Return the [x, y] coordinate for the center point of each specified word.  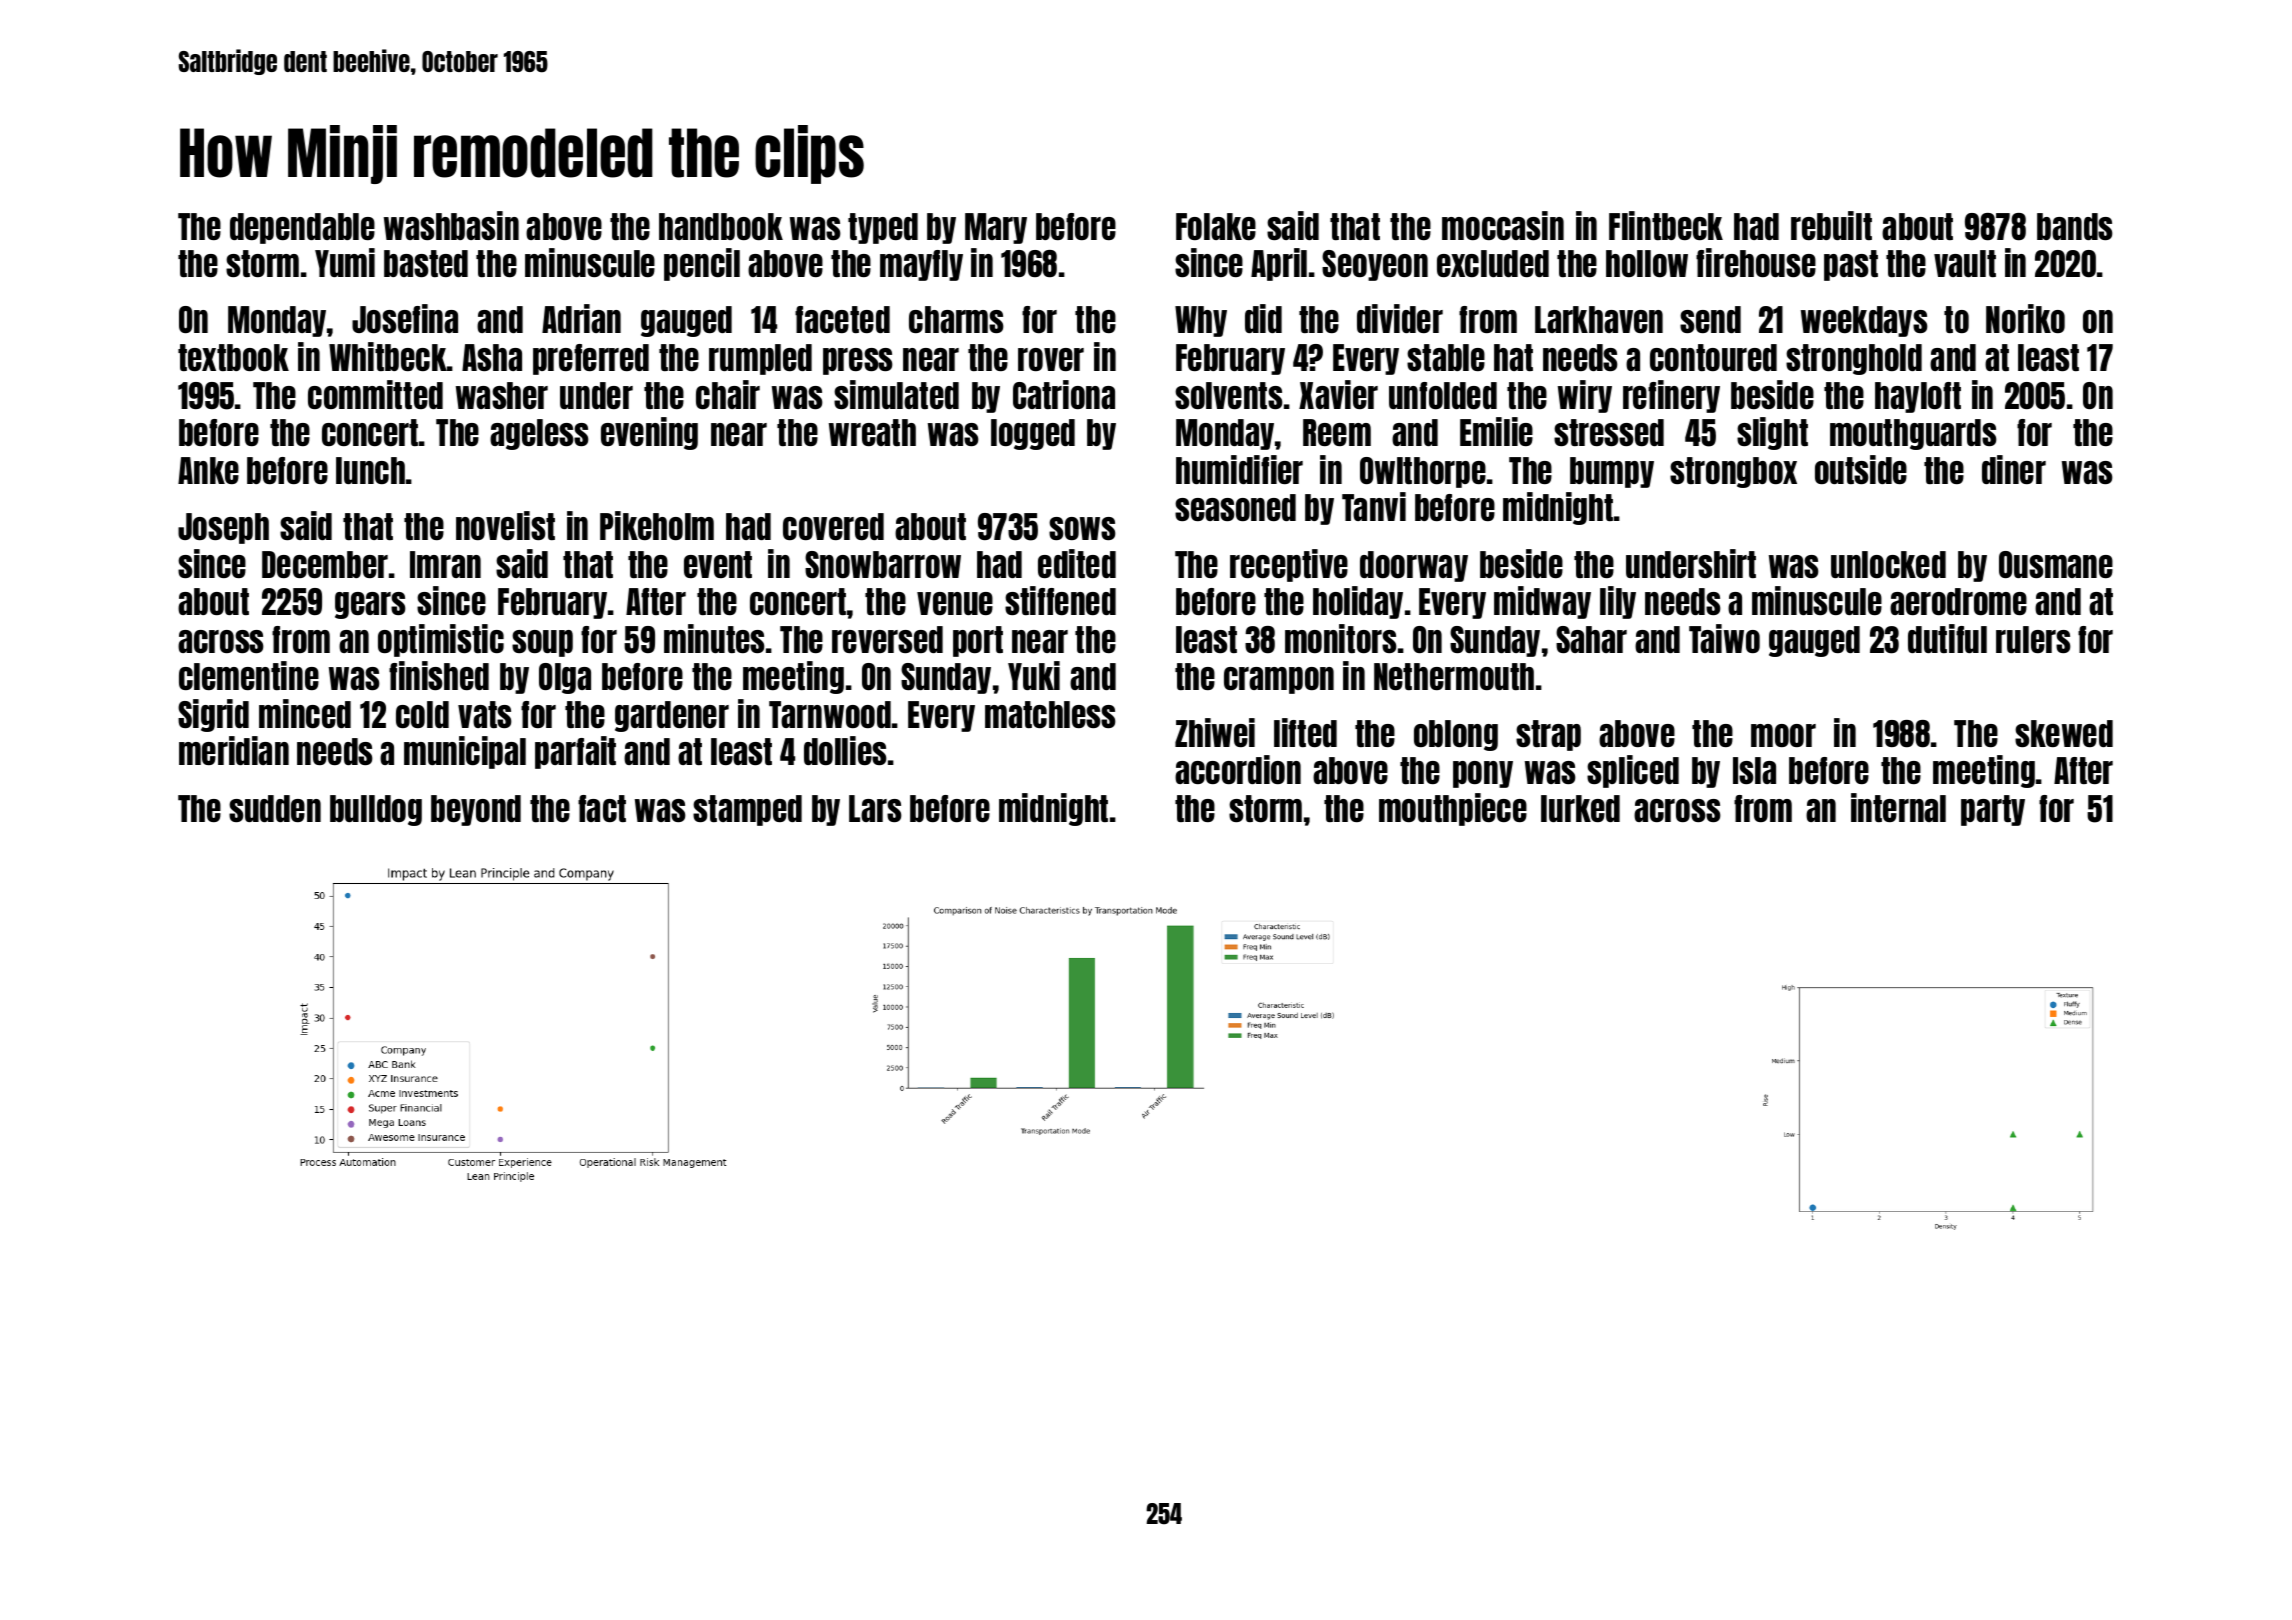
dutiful [1947, 638]
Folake [1216, 226]
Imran [445, 564]
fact [602, 808]
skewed [2064, 733]
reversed [887, 639]
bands [2075, 226]
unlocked [1888, 564]
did [1263, 318]
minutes [714, 638]
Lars [875, 808]
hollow [1647, 263]
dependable [302, 228]
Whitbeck [388, 356]
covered [833, 526]
